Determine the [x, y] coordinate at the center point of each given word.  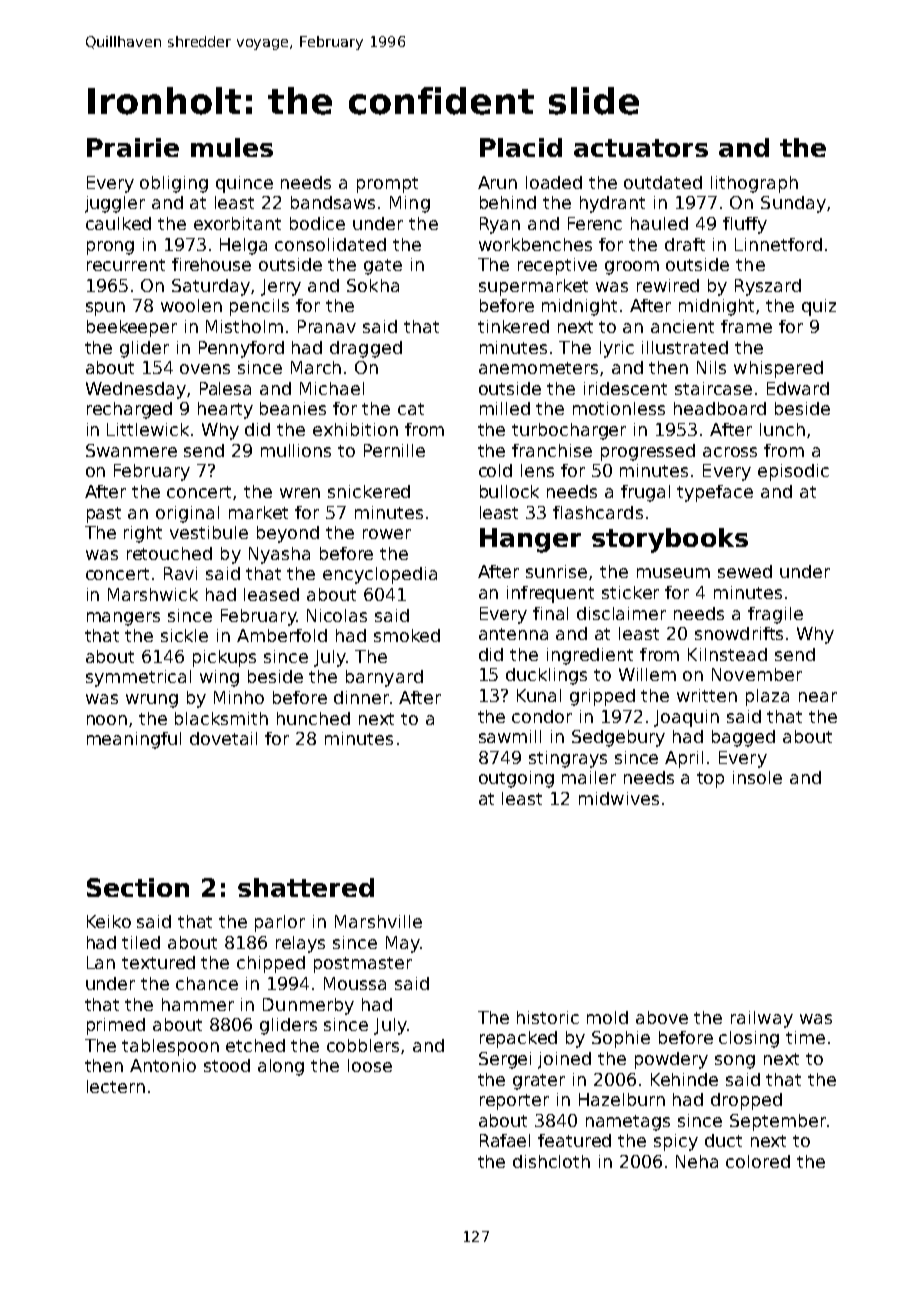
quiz [819, 307]
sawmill [510, 736]
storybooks [670, 540]
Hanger [530, 540]
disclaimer [621, 613]
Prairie [133, 147]
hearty [225, 410]
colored [758, 1161]
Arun [497, 182]
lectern [116, 1086]
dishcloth [551, 1161]
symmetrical [138, 678]
